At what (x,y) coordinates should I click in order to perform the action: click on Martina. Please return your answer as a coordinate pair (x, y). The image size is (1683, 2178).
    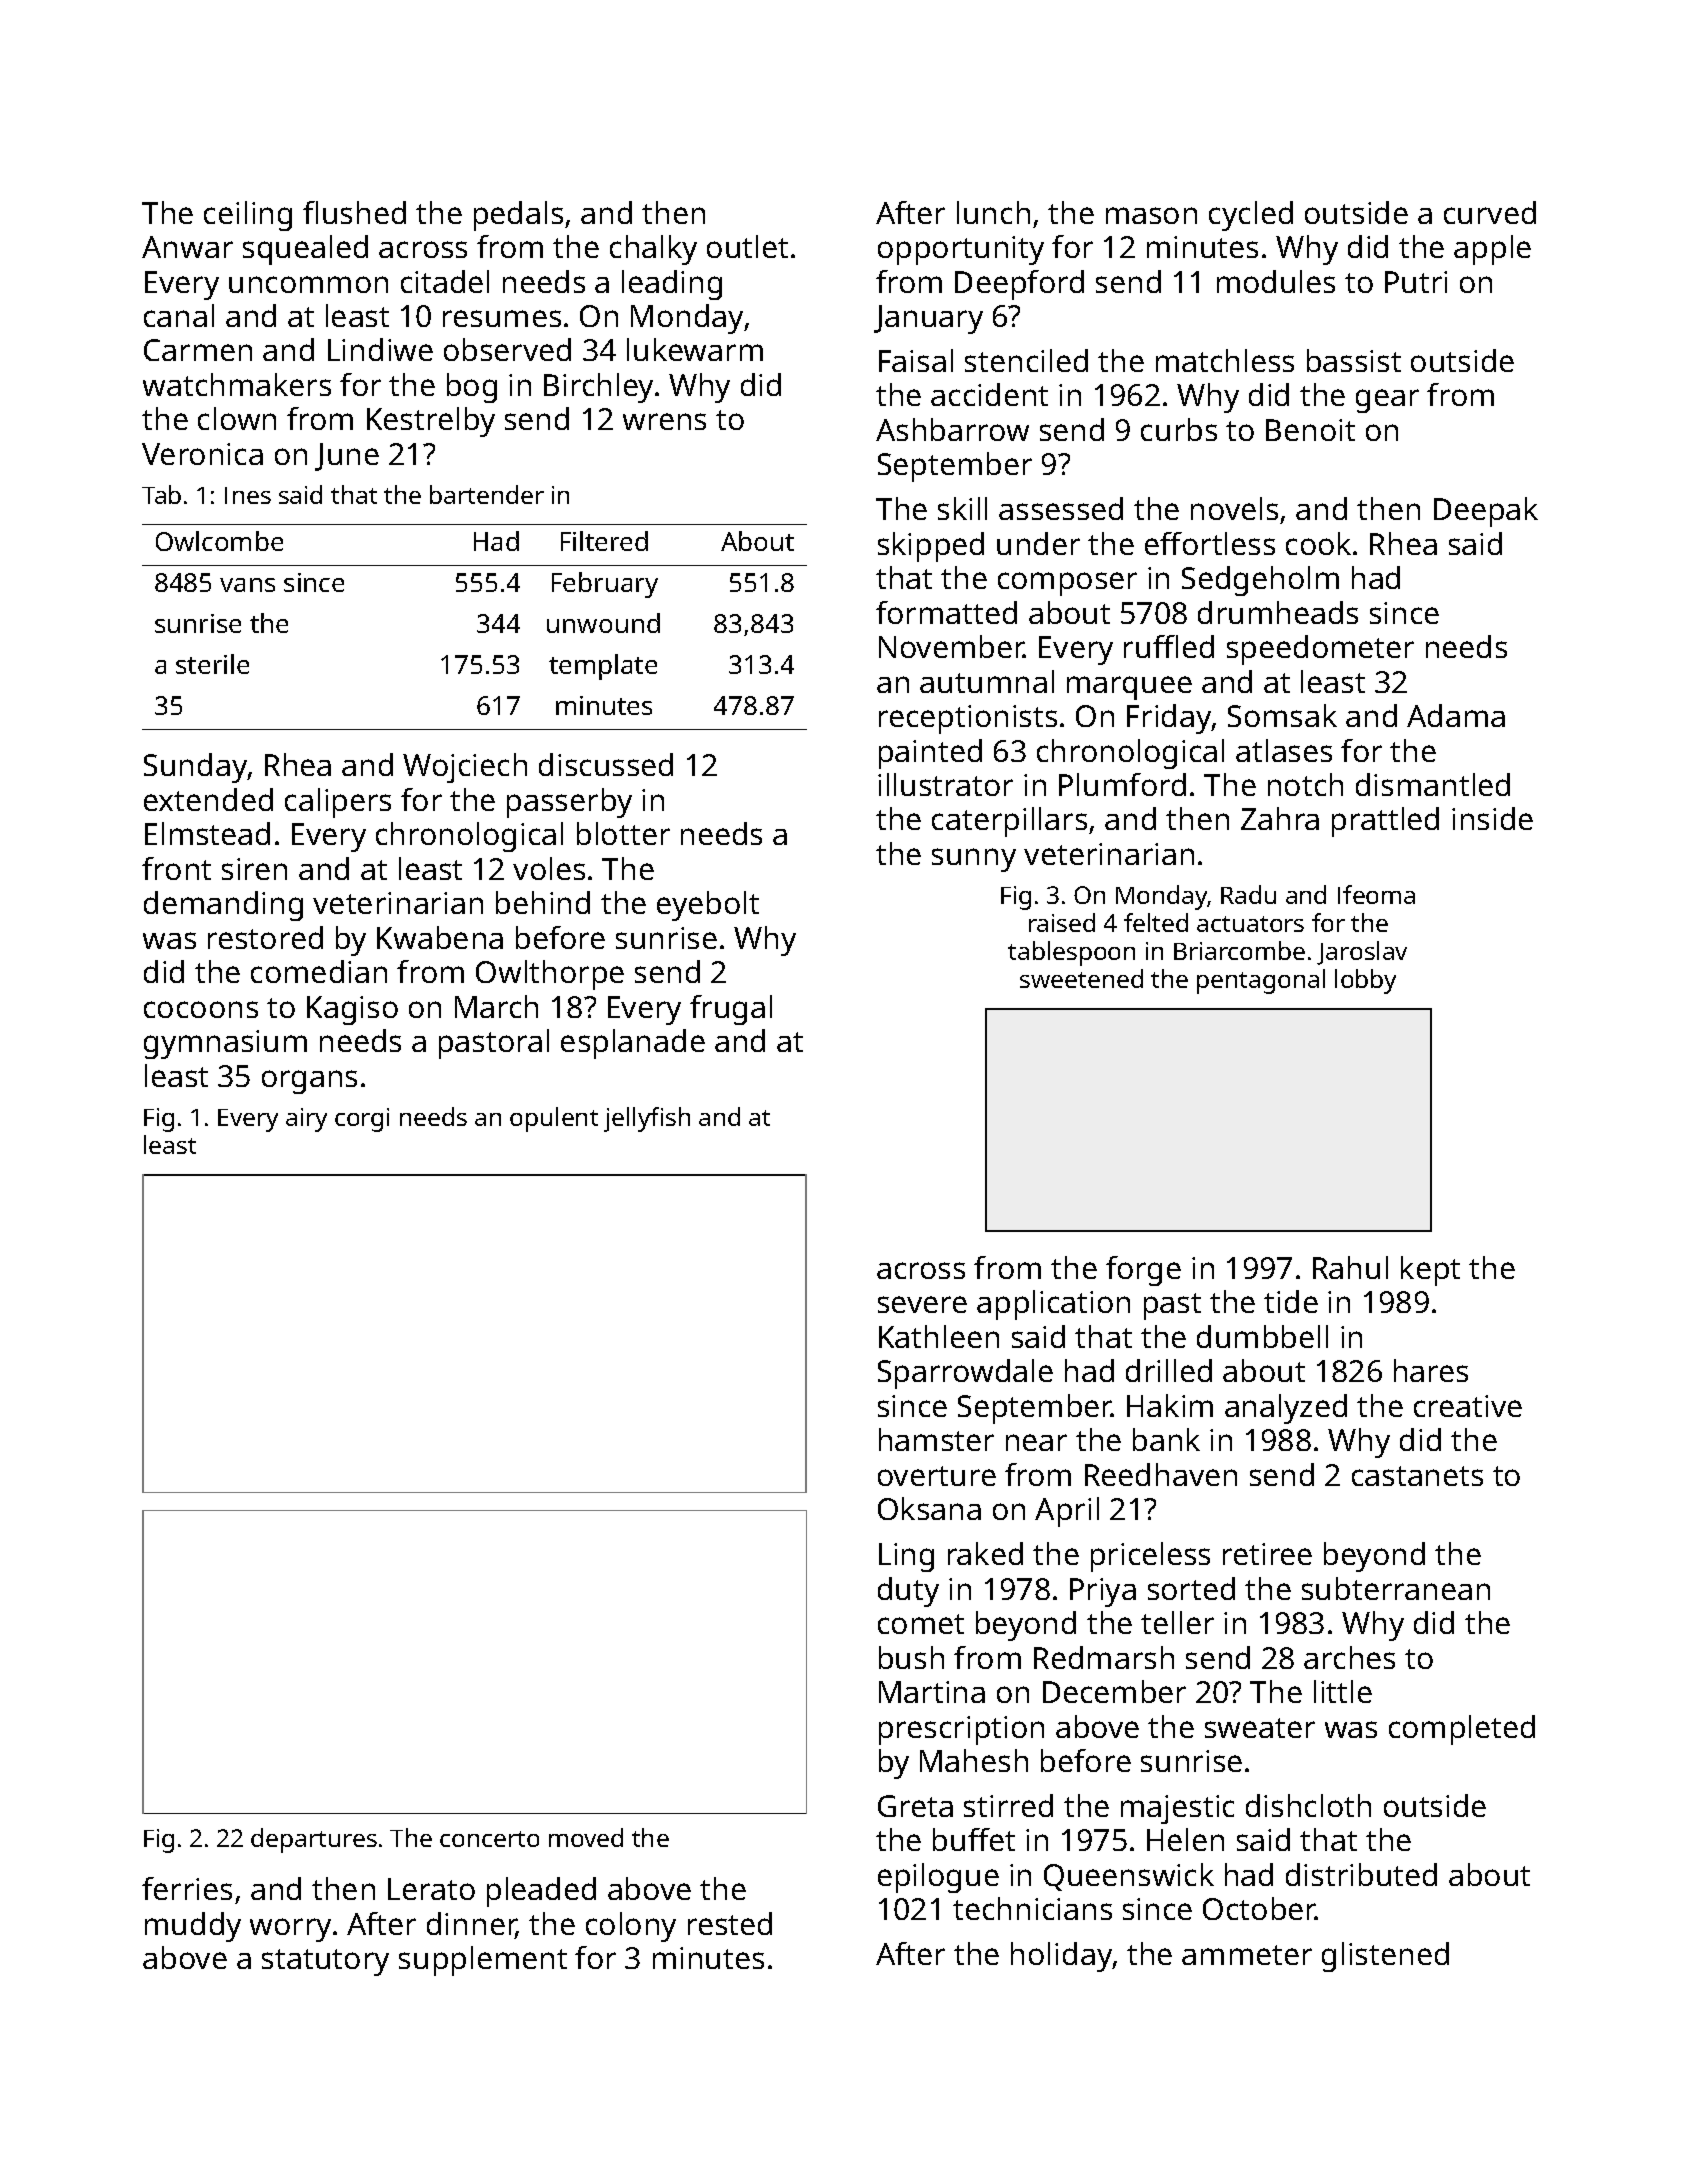
    Looking at the image, I should click on (932, 1692).
